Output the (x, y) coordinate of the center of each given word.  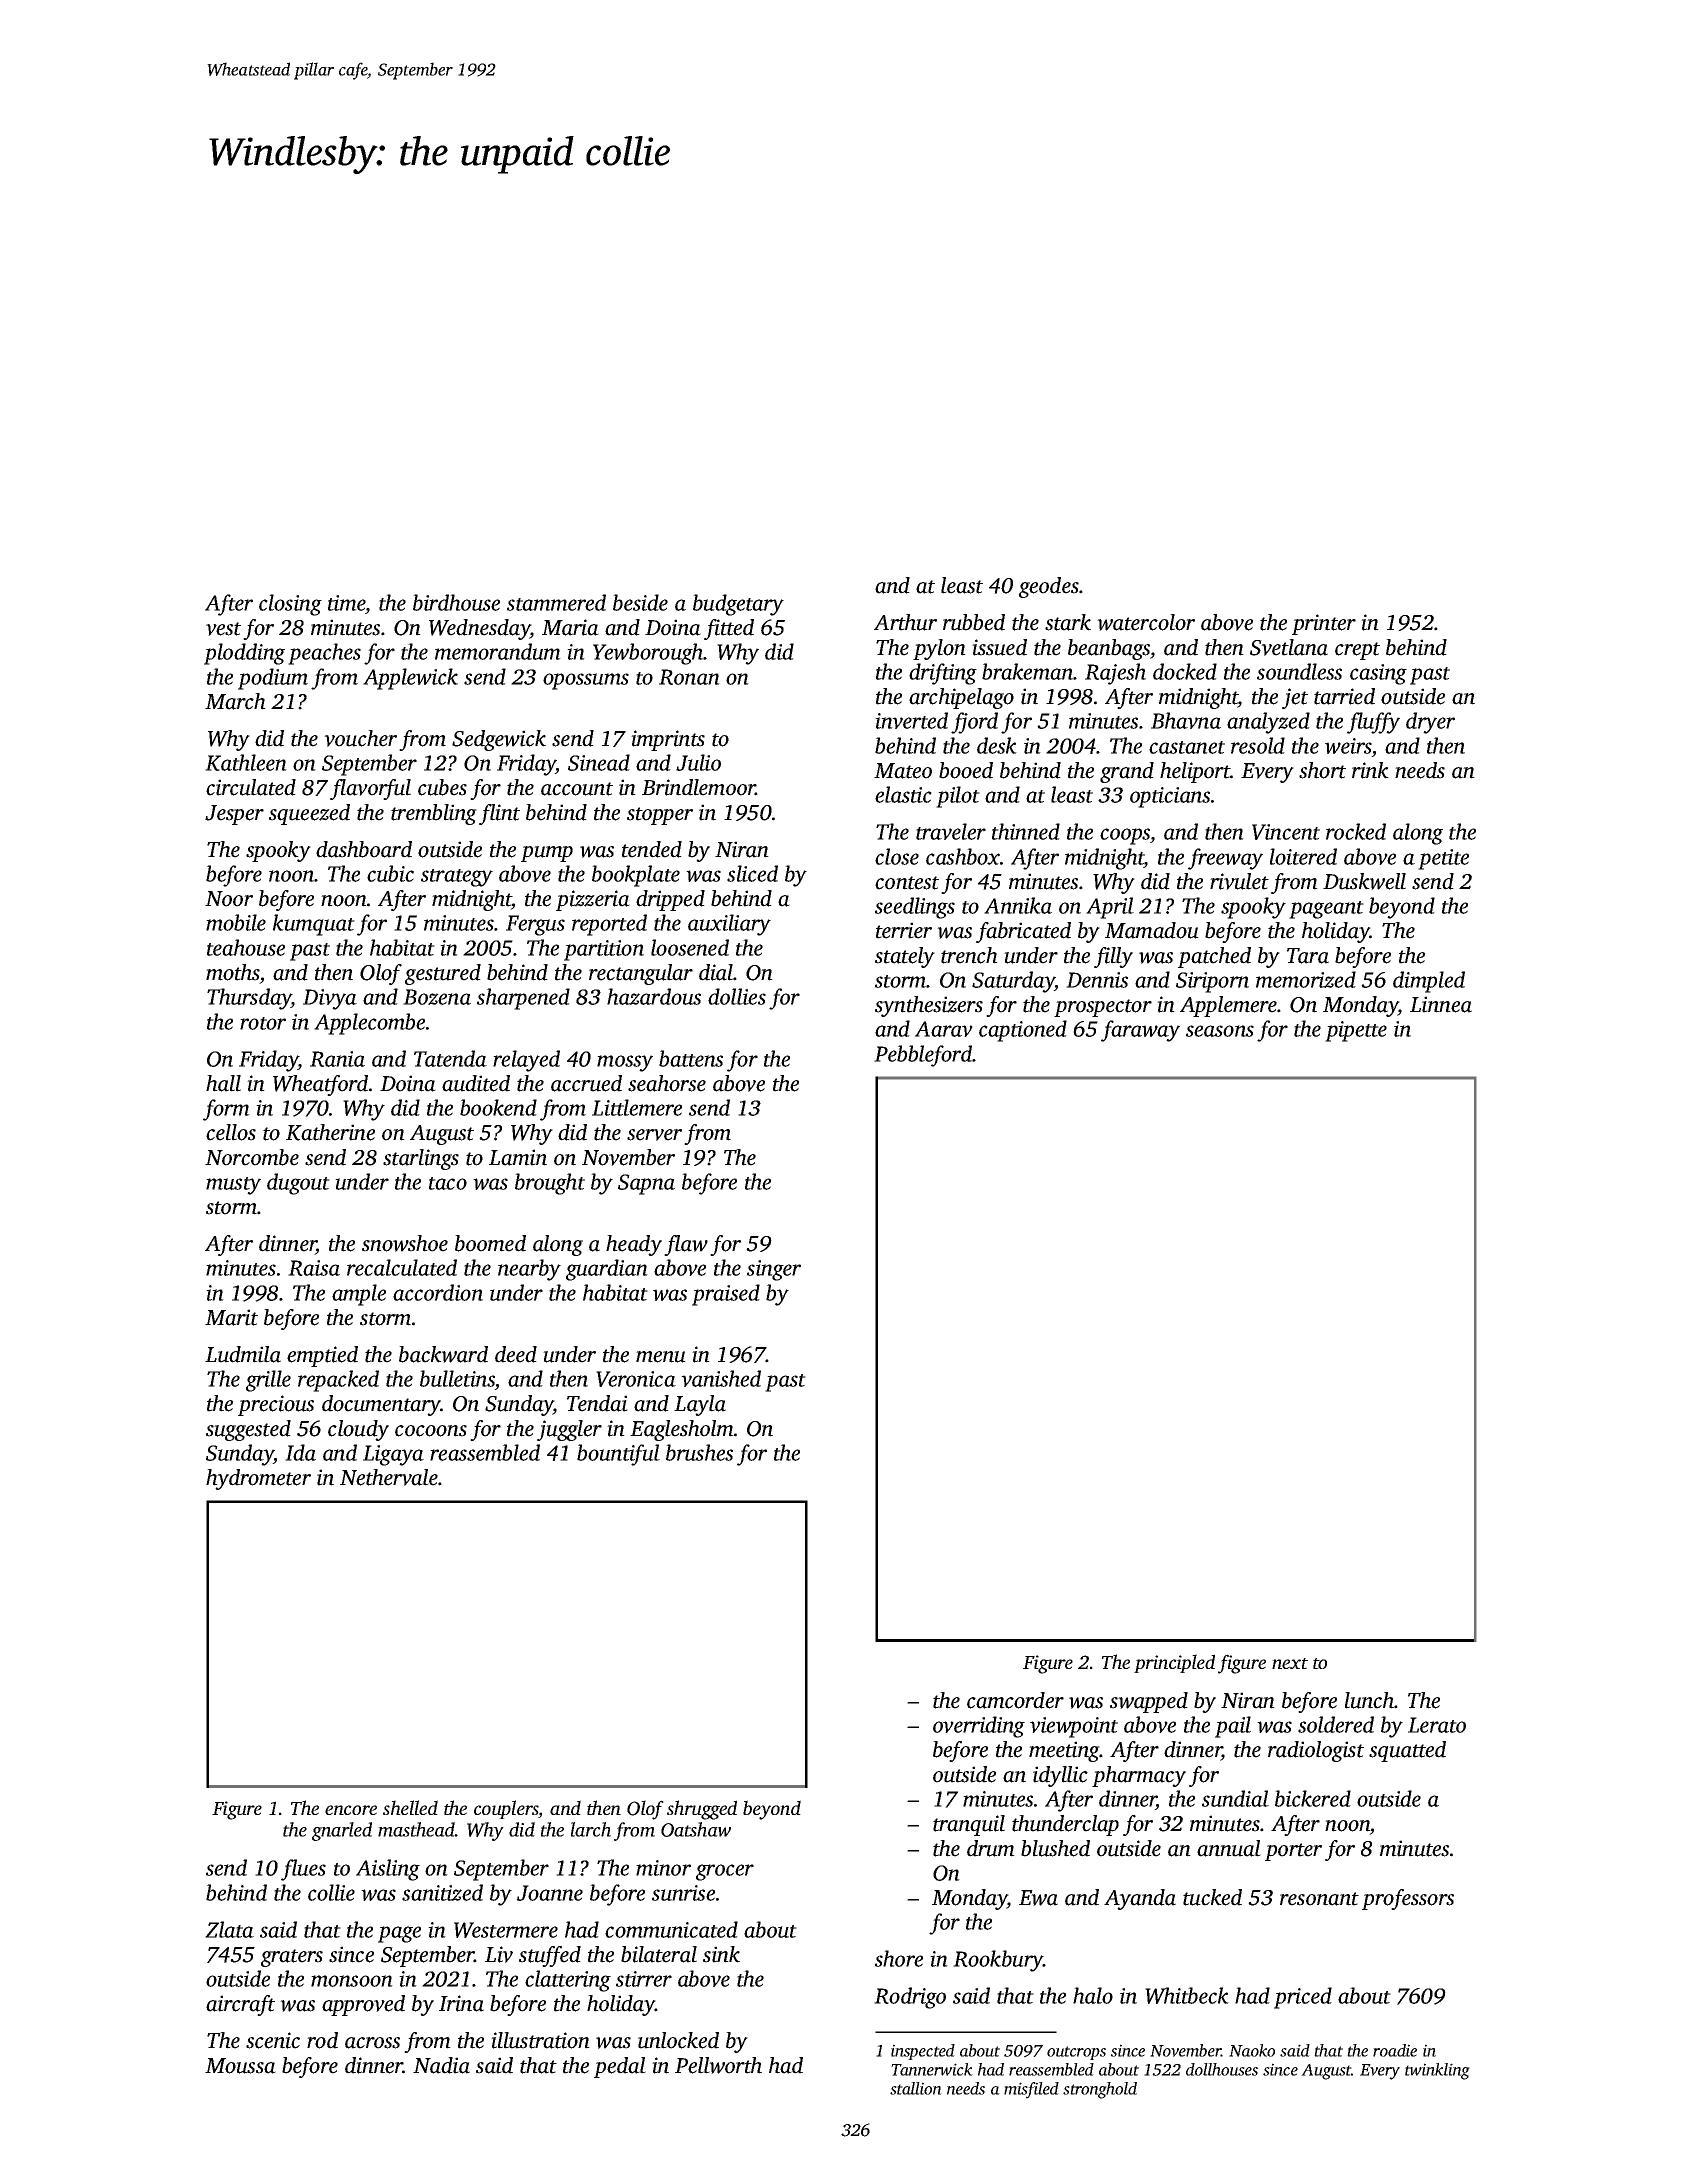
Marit (231, 1317)
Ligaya (393, 1455)
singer (774, 1270)
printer (1324, 624)
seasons (1220, 1031)
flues (303, 1870)
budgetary (738, 605)
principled (1174, 1663)
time (346, 603)
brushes (699, 1452)
